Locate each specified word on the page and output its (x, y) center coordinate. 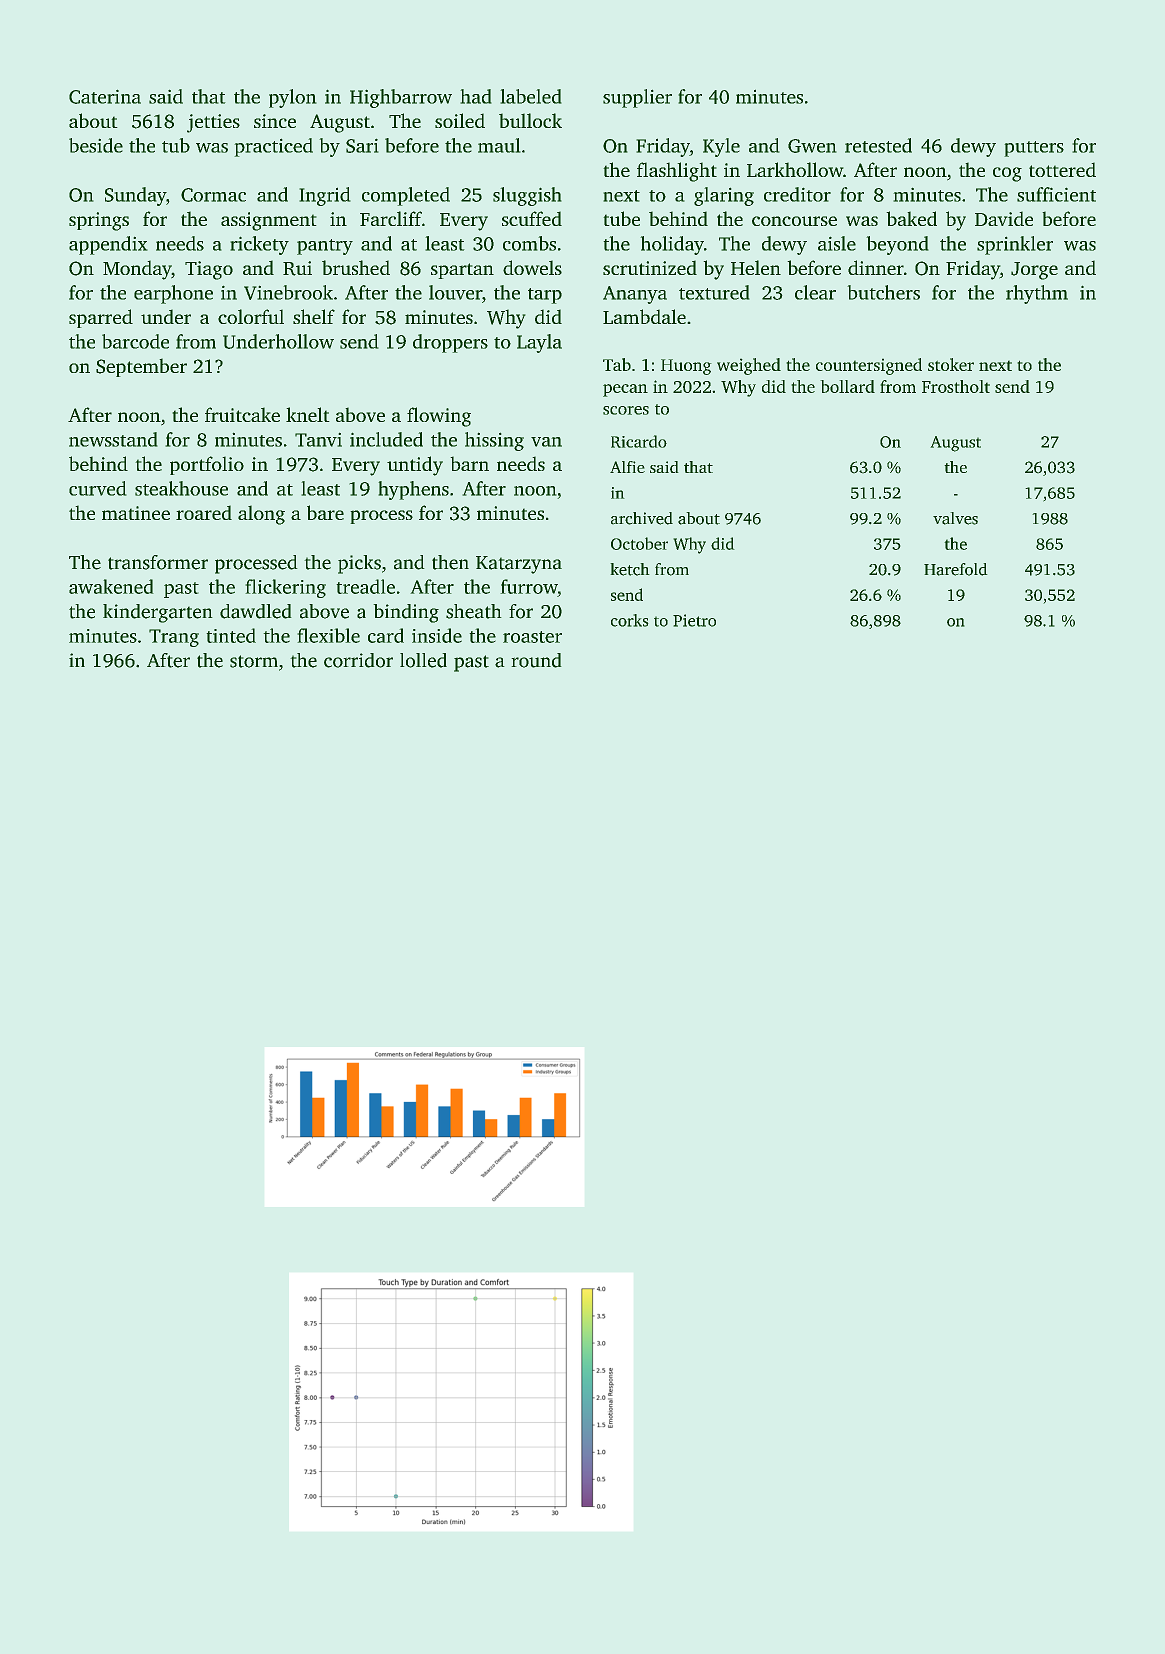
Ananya (635, 295)
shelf (314, 316)
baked (911, 218)
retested (878, 145)
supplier (637, 98)
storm (254, 661)
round (536, 660)
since (275, 121)
